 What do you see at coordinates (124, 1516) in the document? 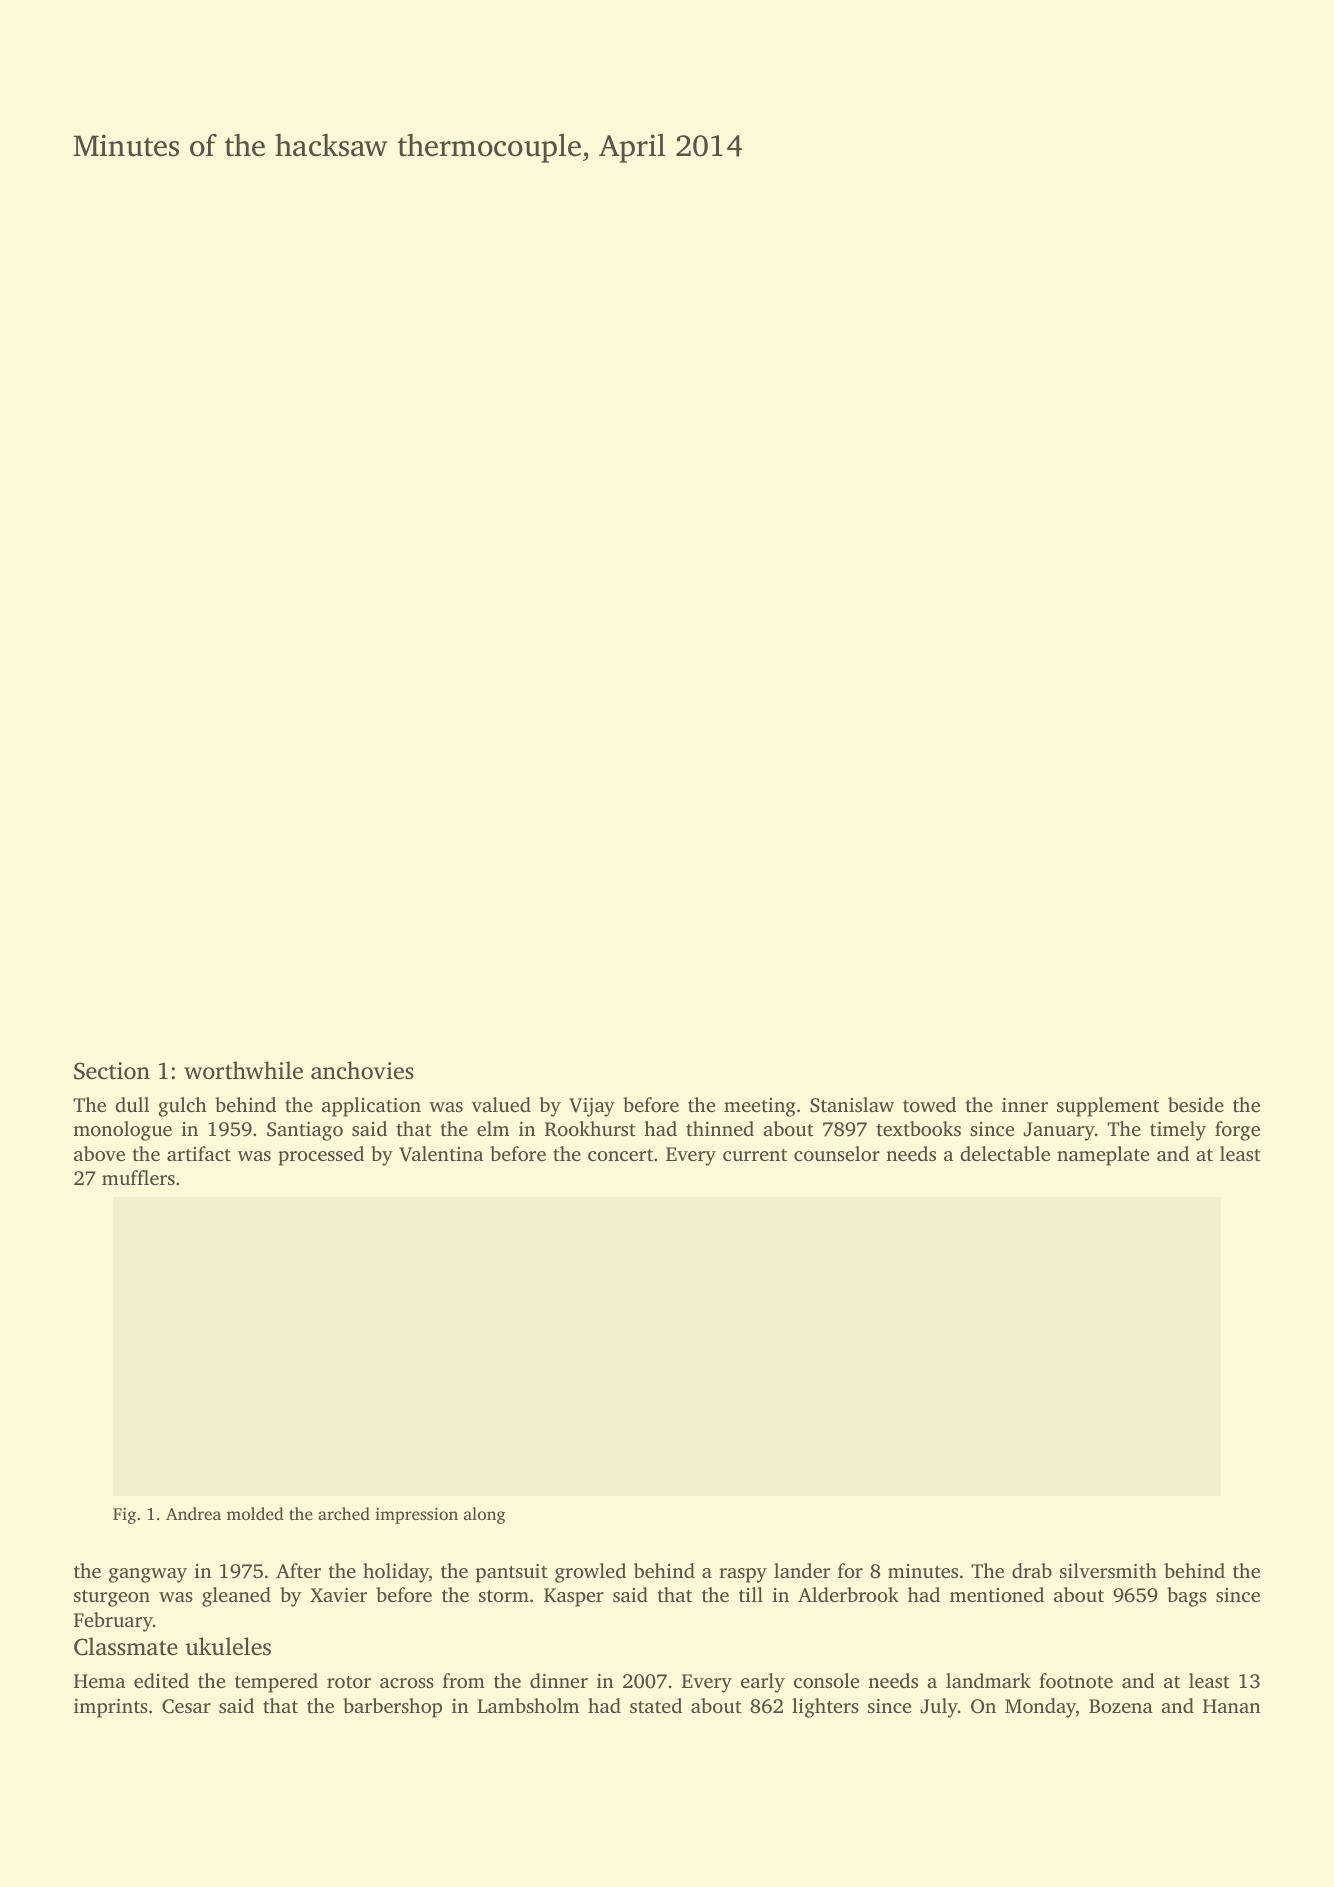
I see `Fig` at bounding box center [124, 1516].
